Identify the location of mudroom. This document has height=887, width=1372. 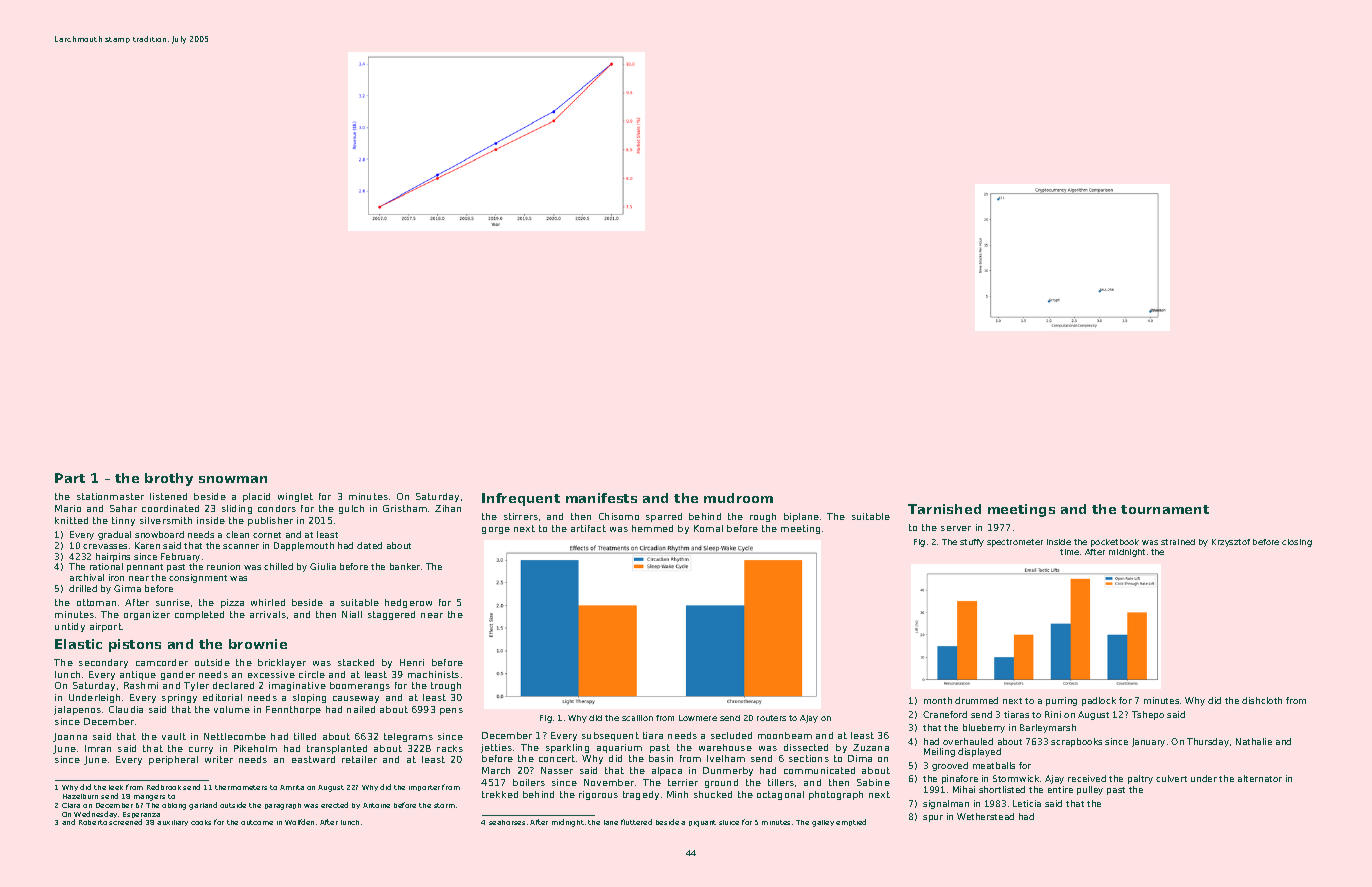
(738, 498).
